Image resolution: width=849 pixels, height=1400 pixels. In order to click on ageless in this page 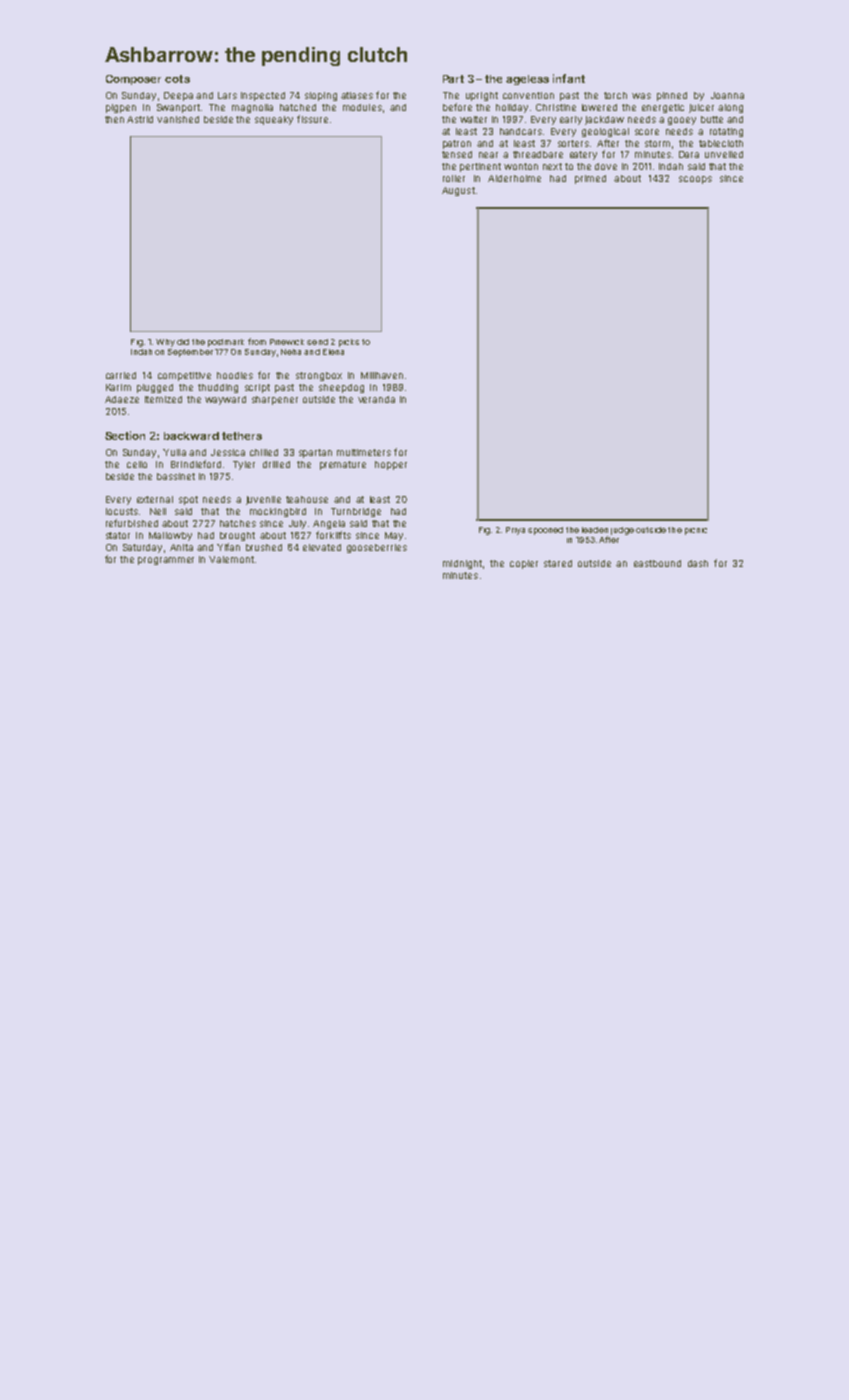, I will do `click(527, 80)`.
